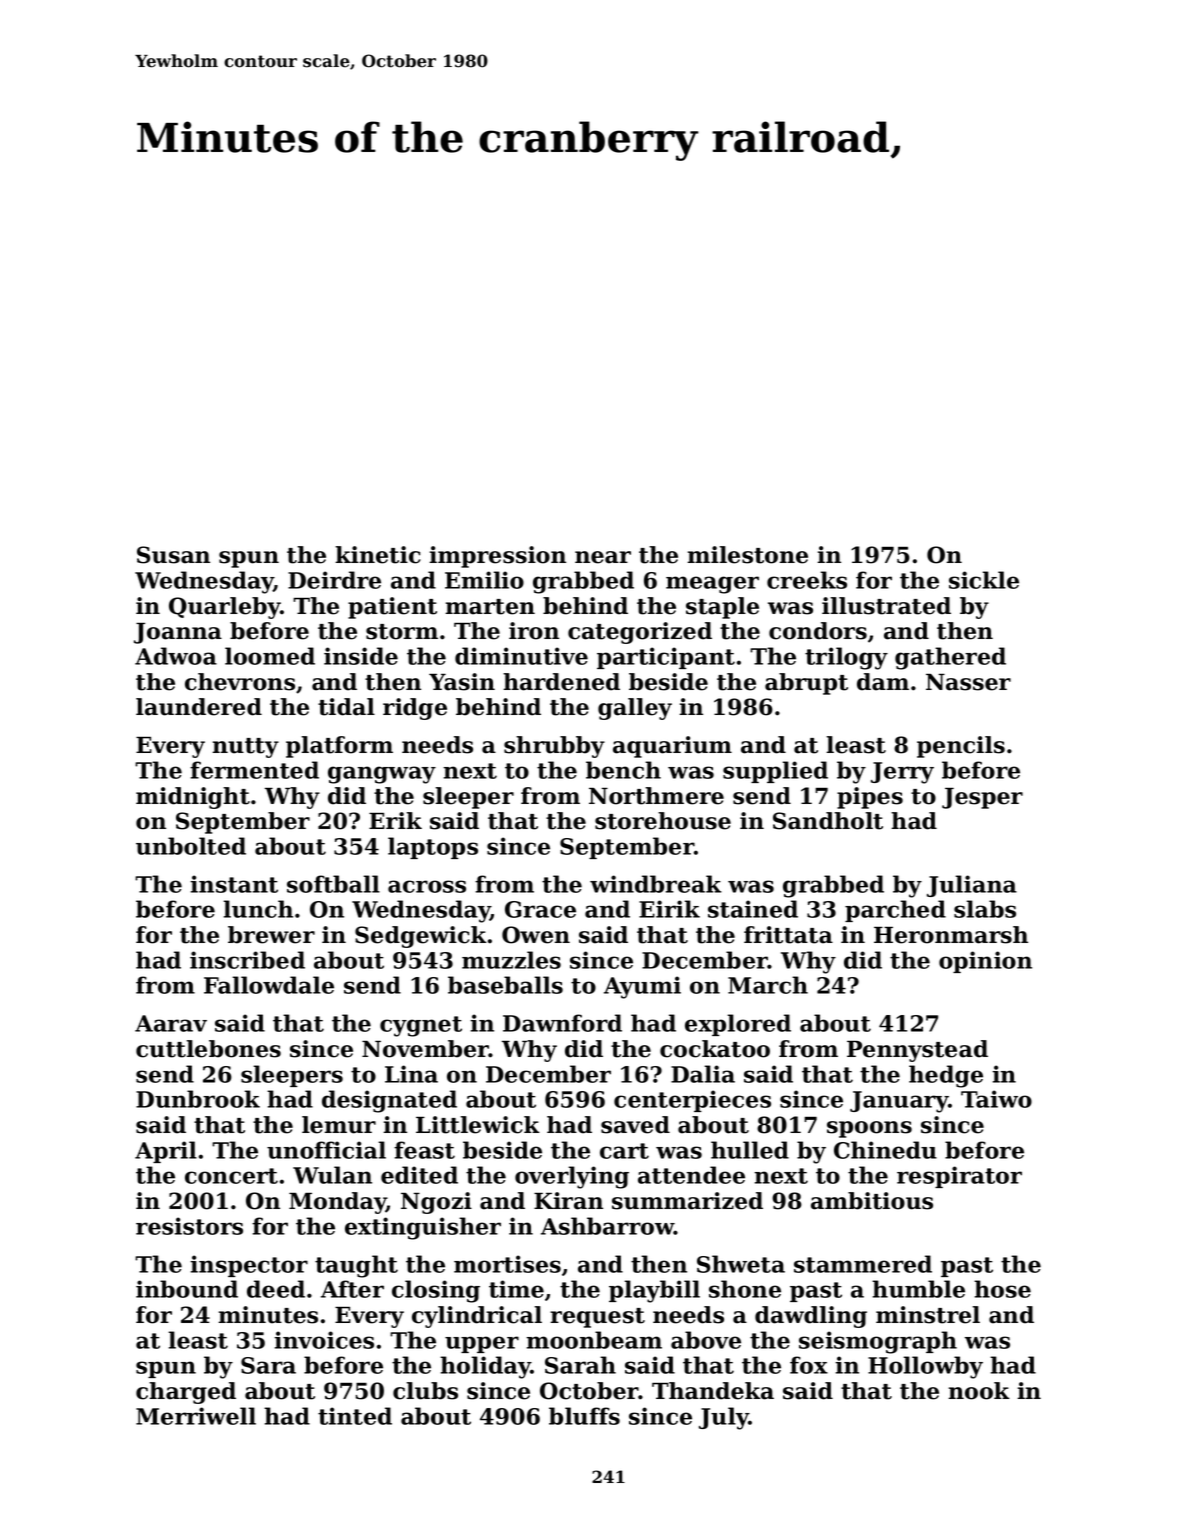  What do you see at coordinates (972, 886) in the screenshot?
I see `Juliana` at bounding box center [972, 886].
